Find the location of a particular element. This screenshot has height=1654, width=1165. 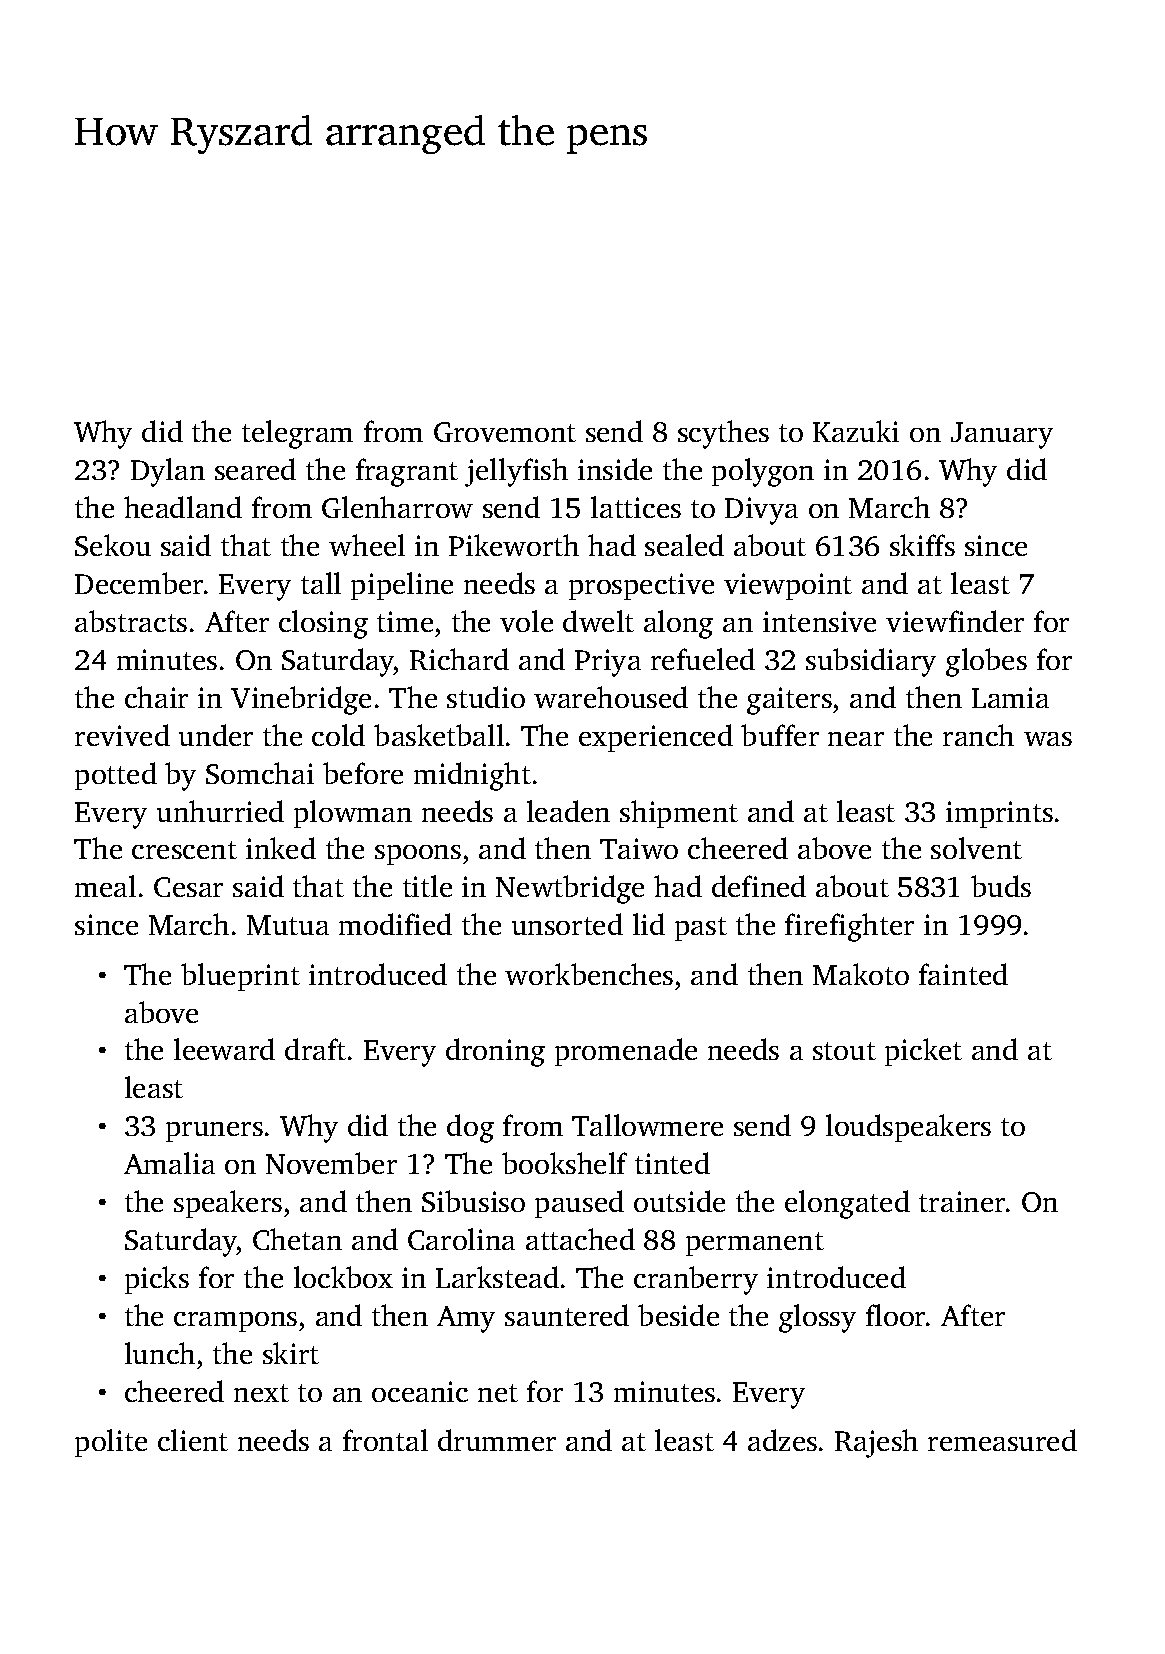

Dylan is located at coordinates (168, 472).
